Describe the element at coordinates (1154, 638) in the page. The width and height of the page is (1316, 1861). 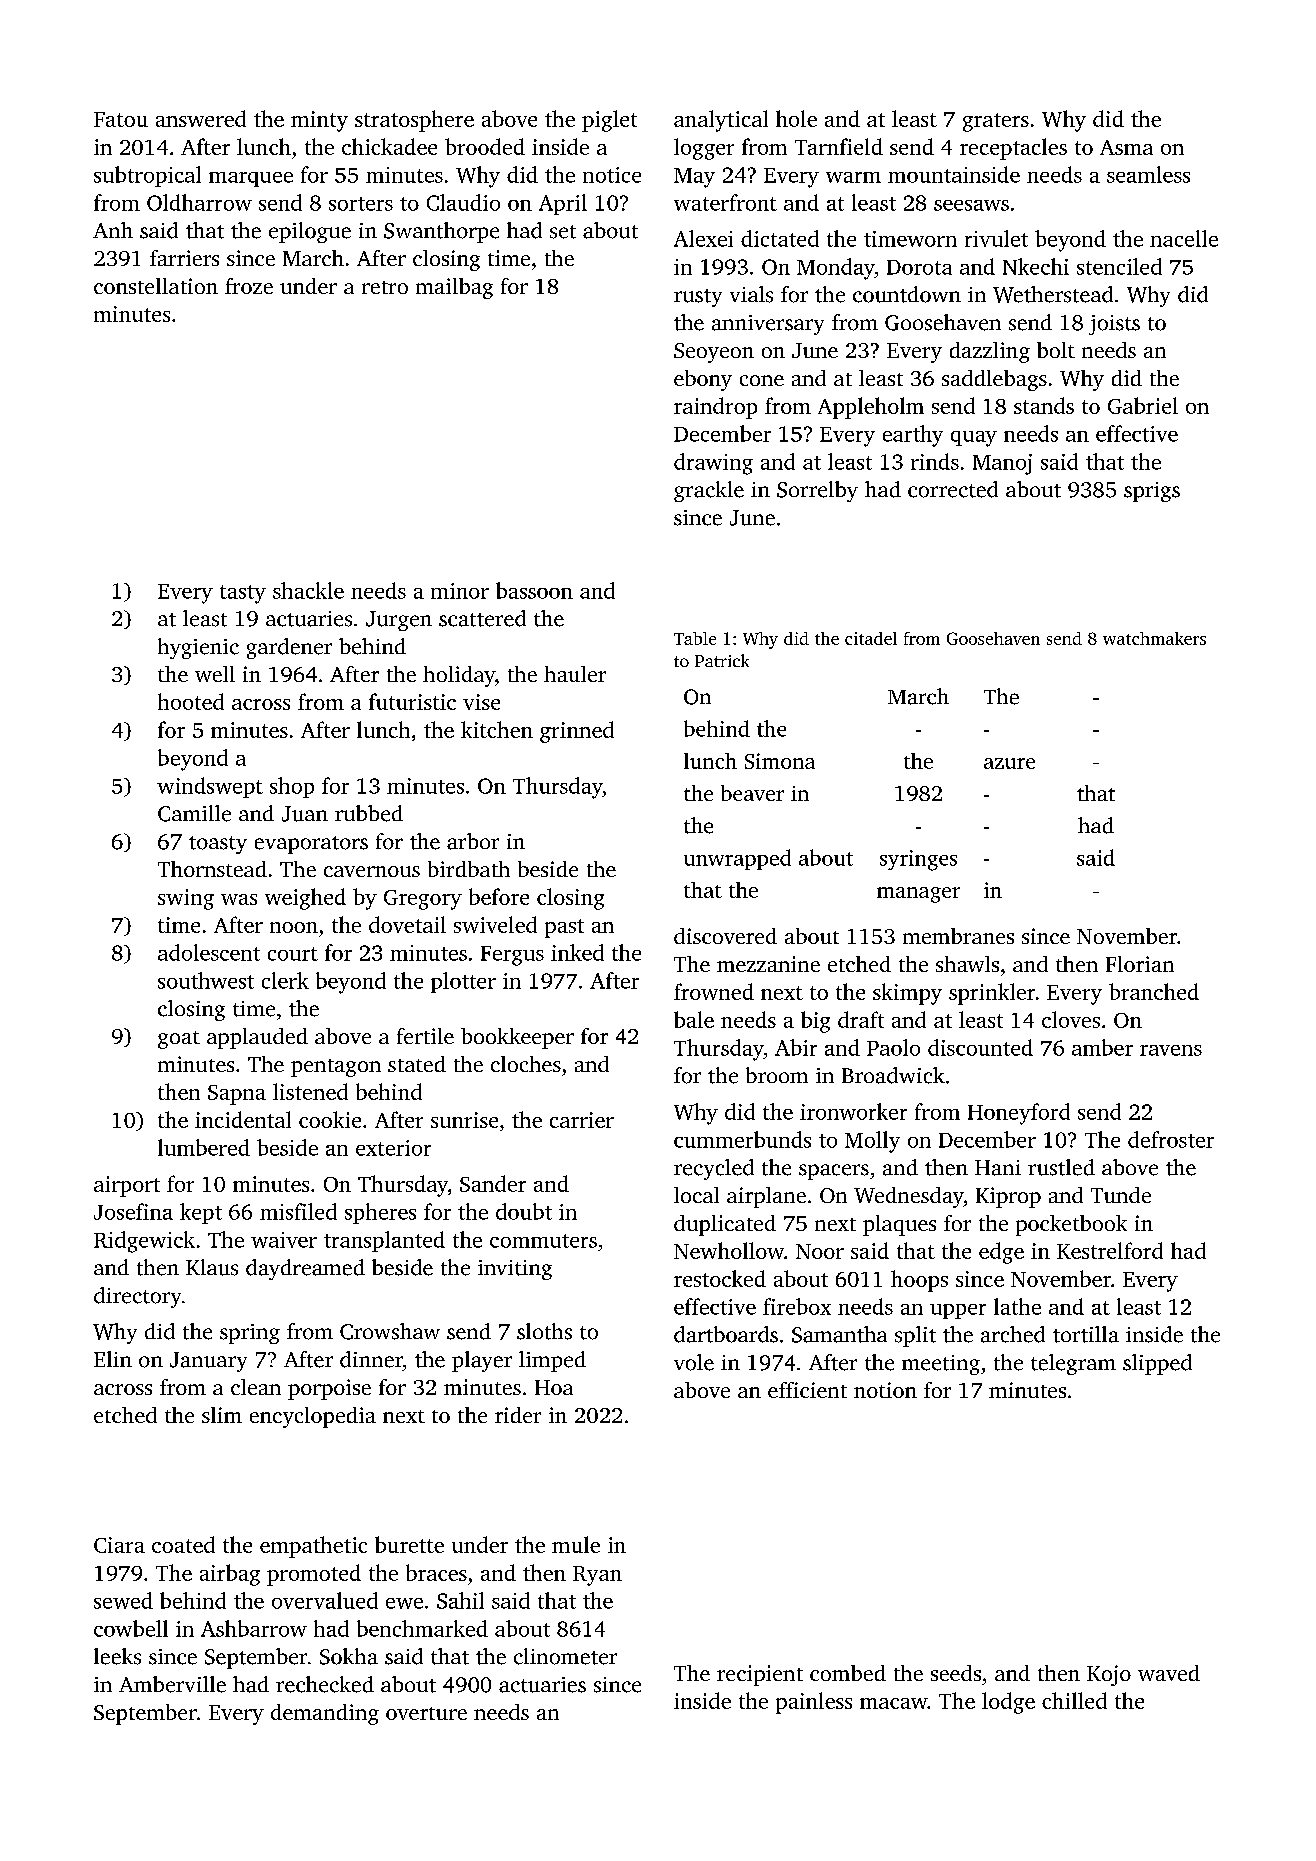
I see `watchmakers` at that location.
